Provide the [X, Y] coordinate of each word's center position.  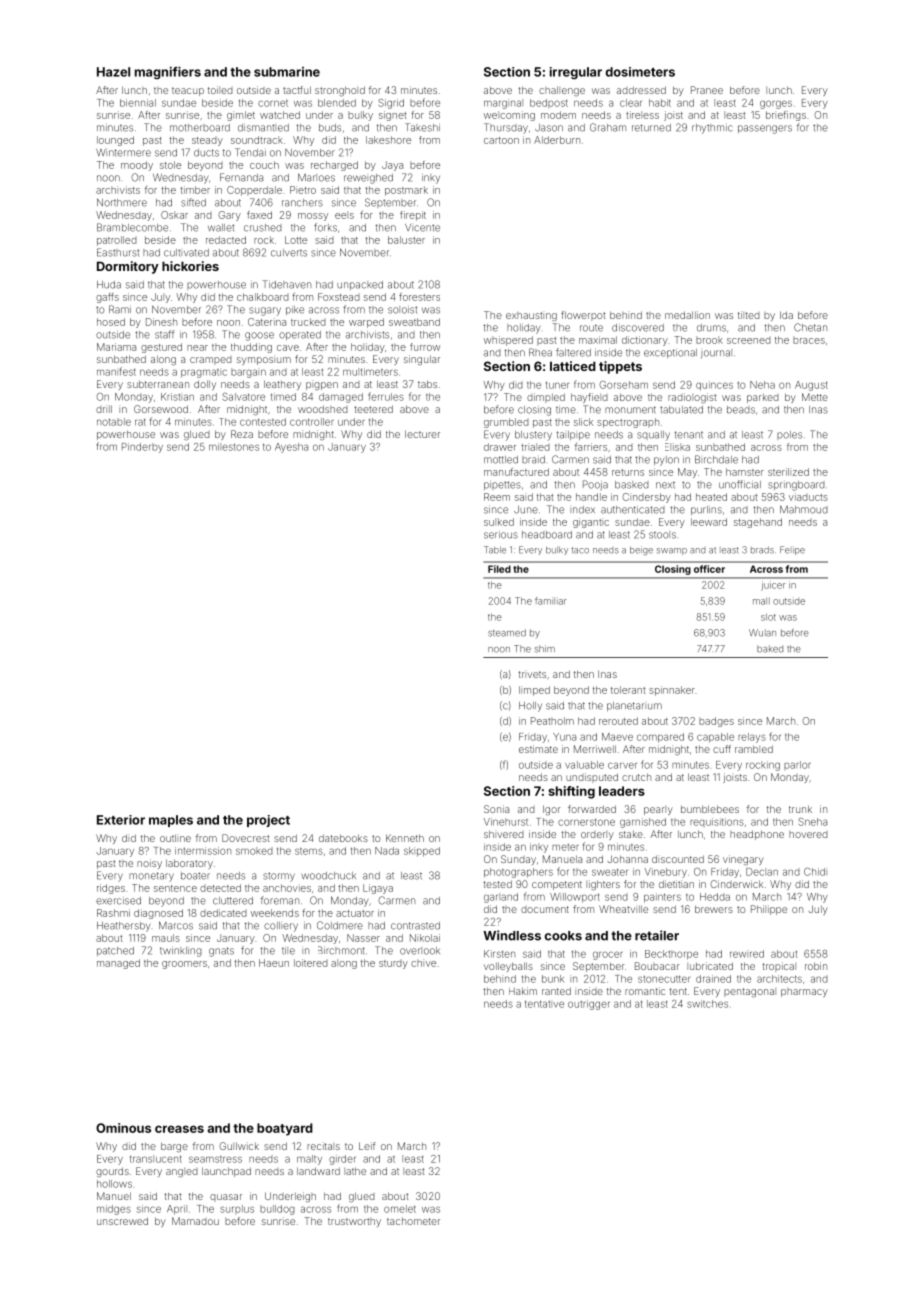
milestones [234, 447]
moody [137, 166]
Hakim [523, 991]
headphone [757, 835]
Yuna [564, 737]
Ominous [123, 1128]
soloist [402, 310]
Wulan [762, 633]
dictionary [645, 341]
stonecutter [664, 979]
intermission [203, 851]
